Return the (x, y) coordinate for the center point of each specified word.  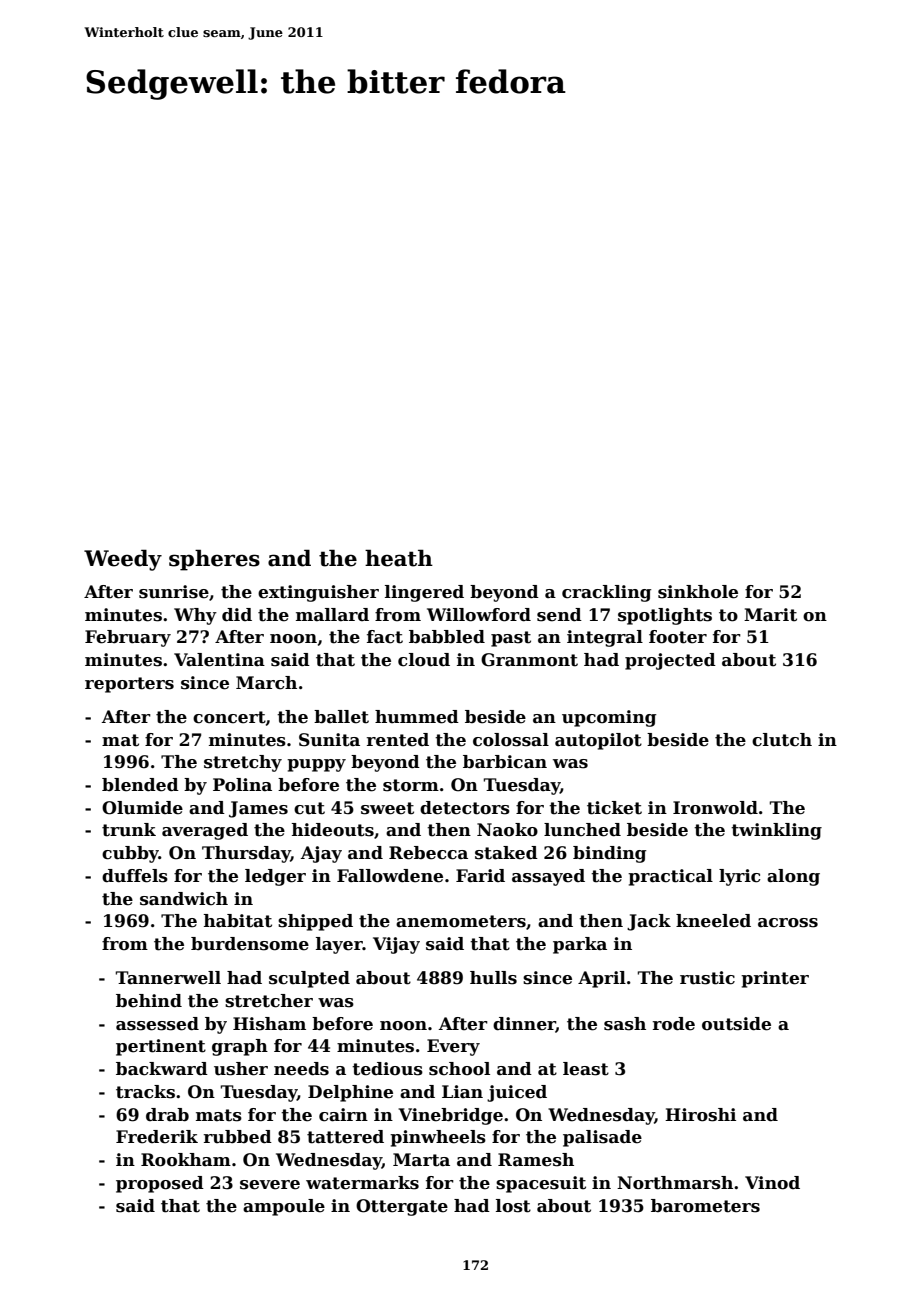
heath (399, 558)
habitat (238, 921)
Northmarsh (675, 1183)
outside (736, 1024)
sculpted (309, 979)
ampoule (284, 1207)
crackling (606, 593)
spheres (214, 560)
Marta (421, 1160)
